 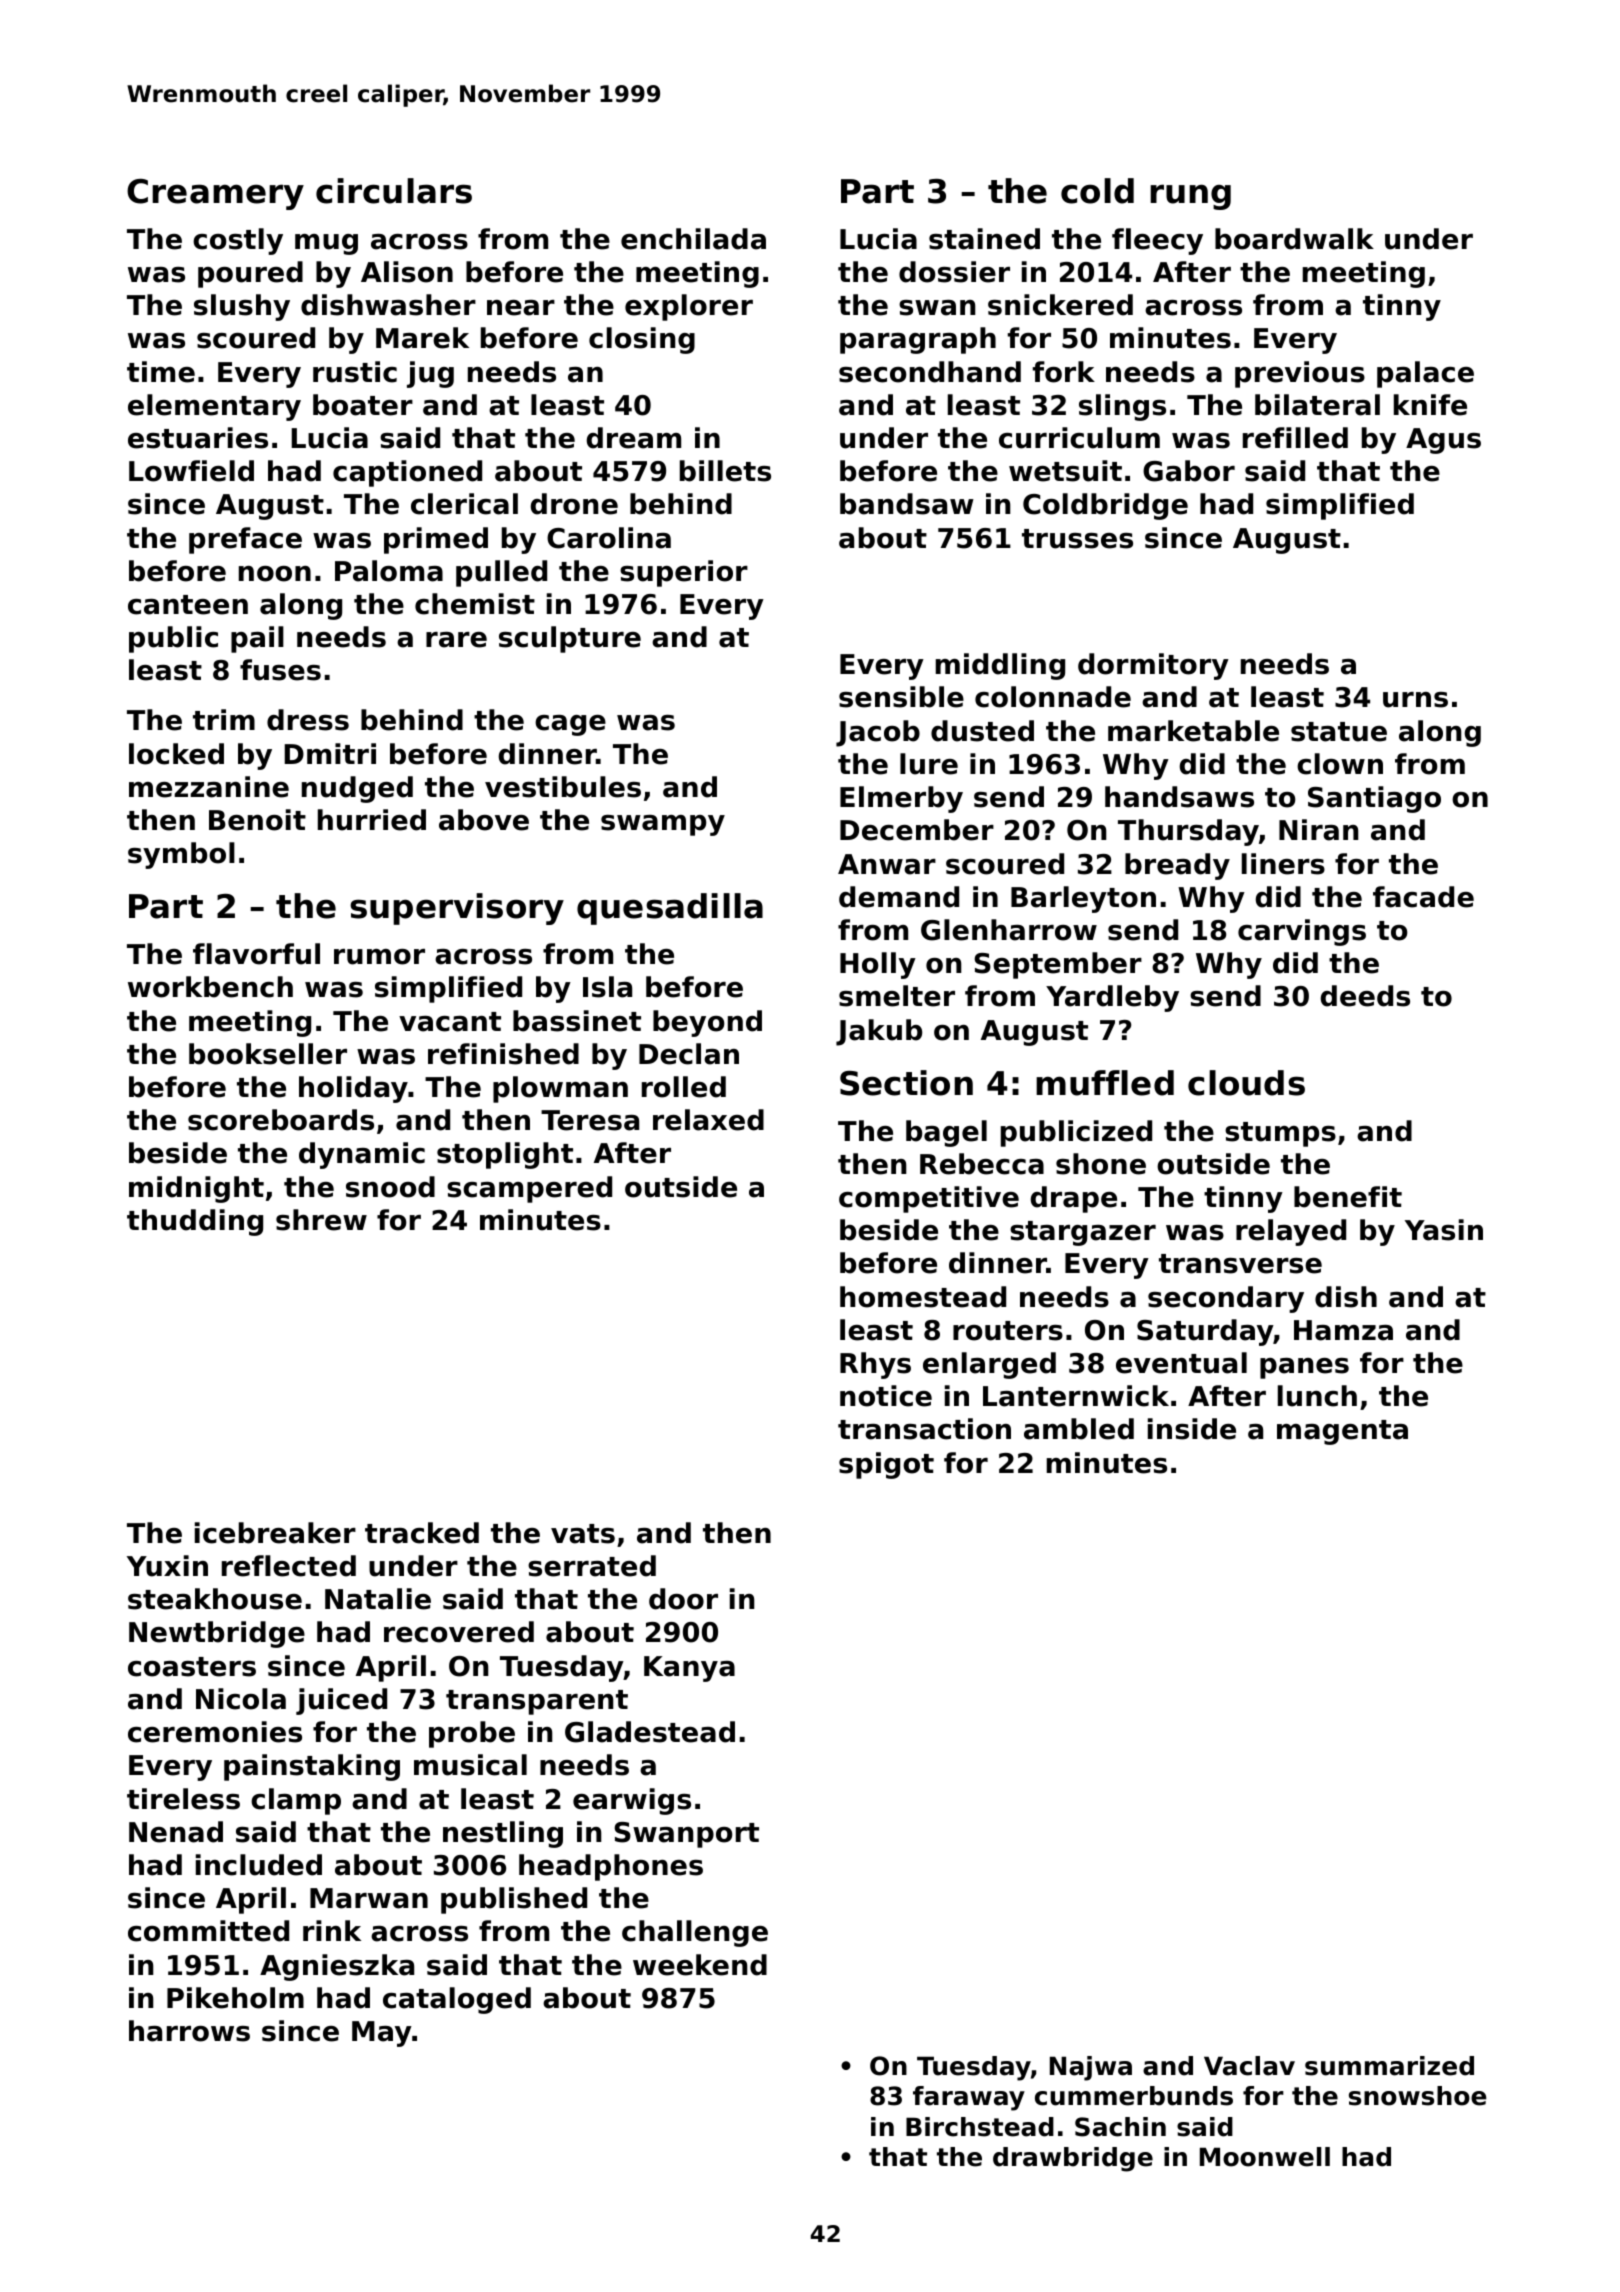 What do you see at coordinates (1348, 1197) in the document?
I see `benefit` at bounding box center [1348, 1197].
